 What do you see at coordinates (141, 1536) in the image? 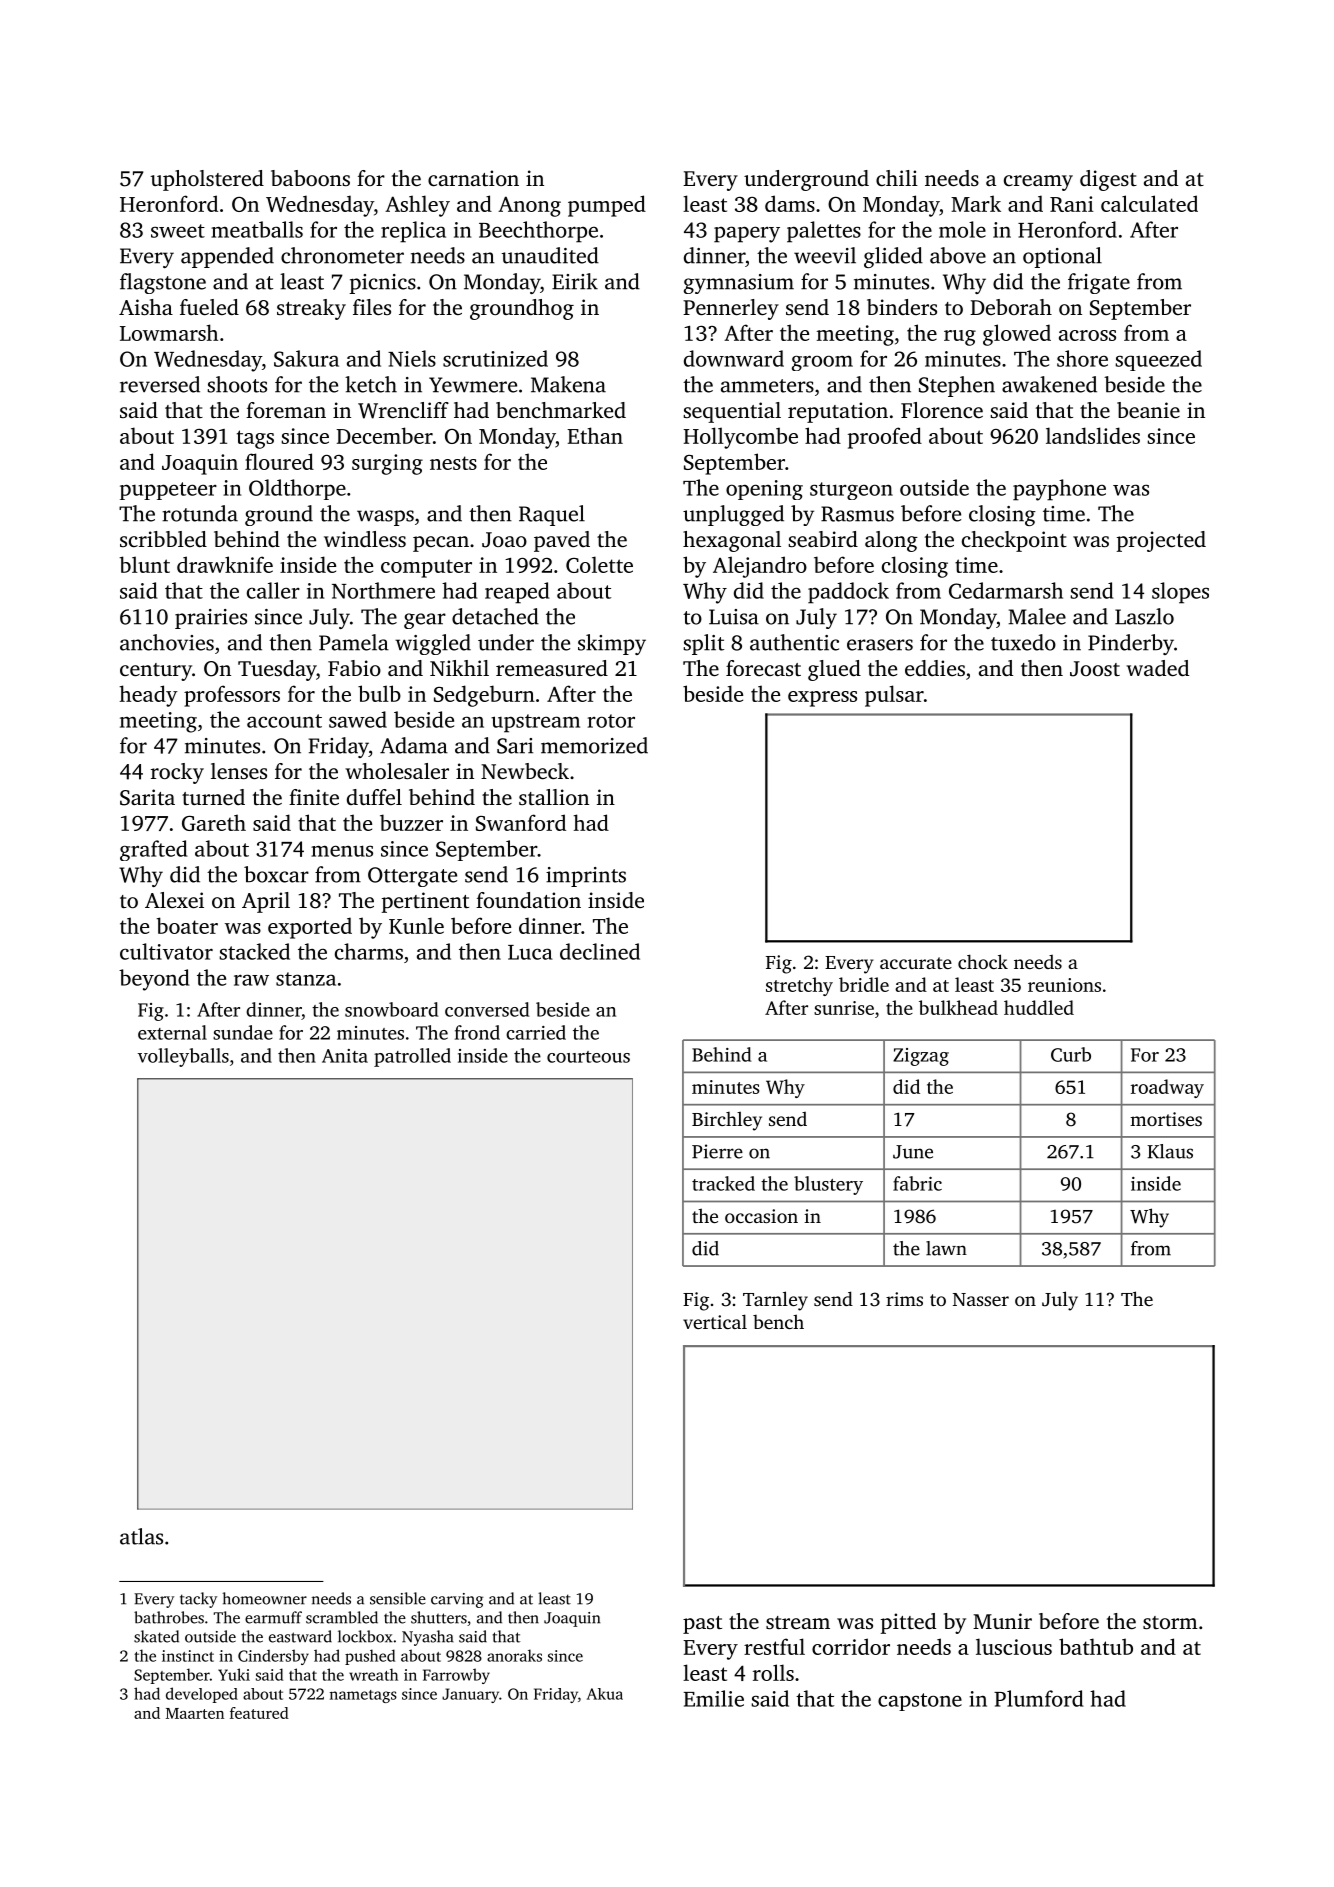
I see `atlas` at bounding box center [141, 1536].
